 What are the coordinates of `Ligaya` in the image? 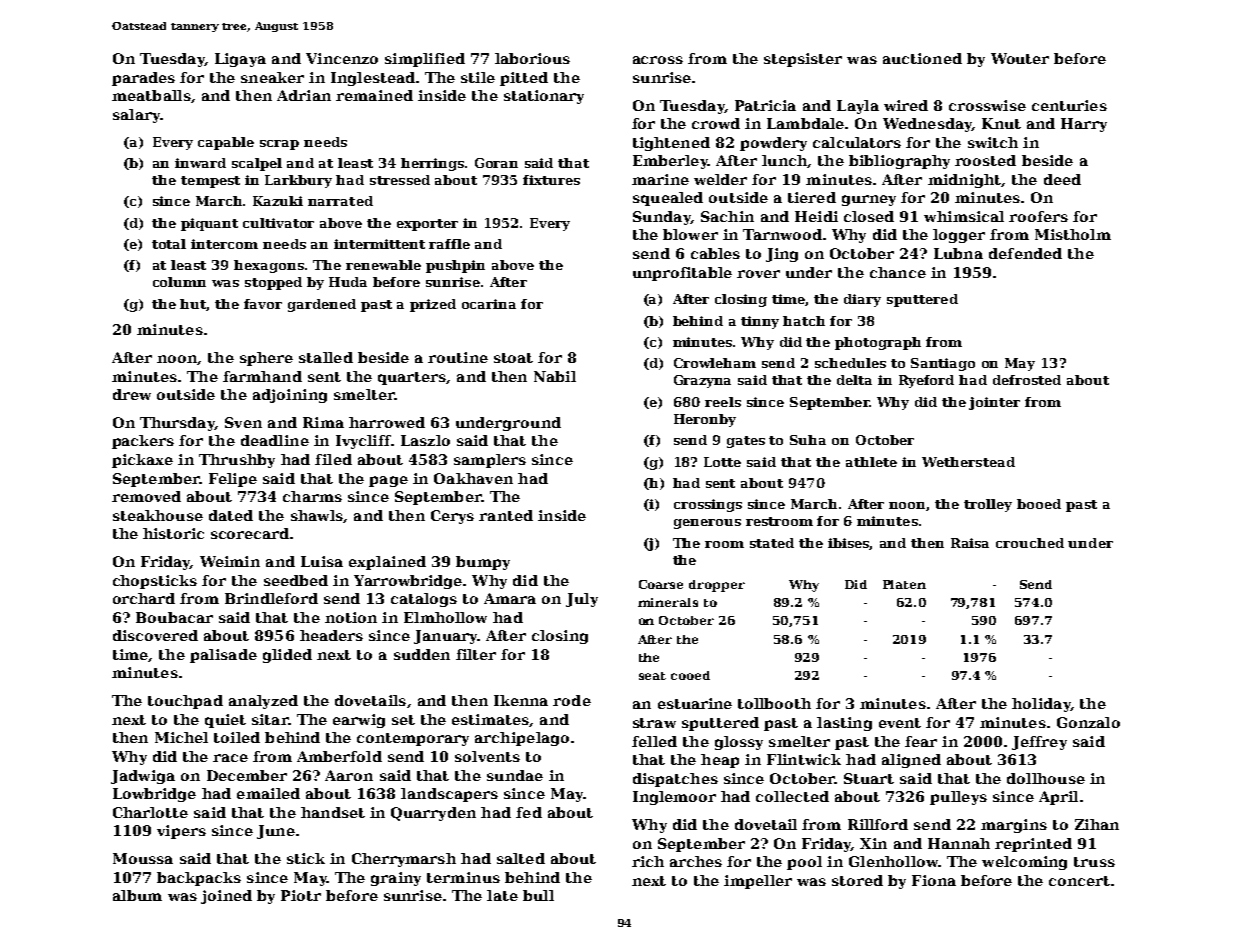 It's located at (240, 60).
